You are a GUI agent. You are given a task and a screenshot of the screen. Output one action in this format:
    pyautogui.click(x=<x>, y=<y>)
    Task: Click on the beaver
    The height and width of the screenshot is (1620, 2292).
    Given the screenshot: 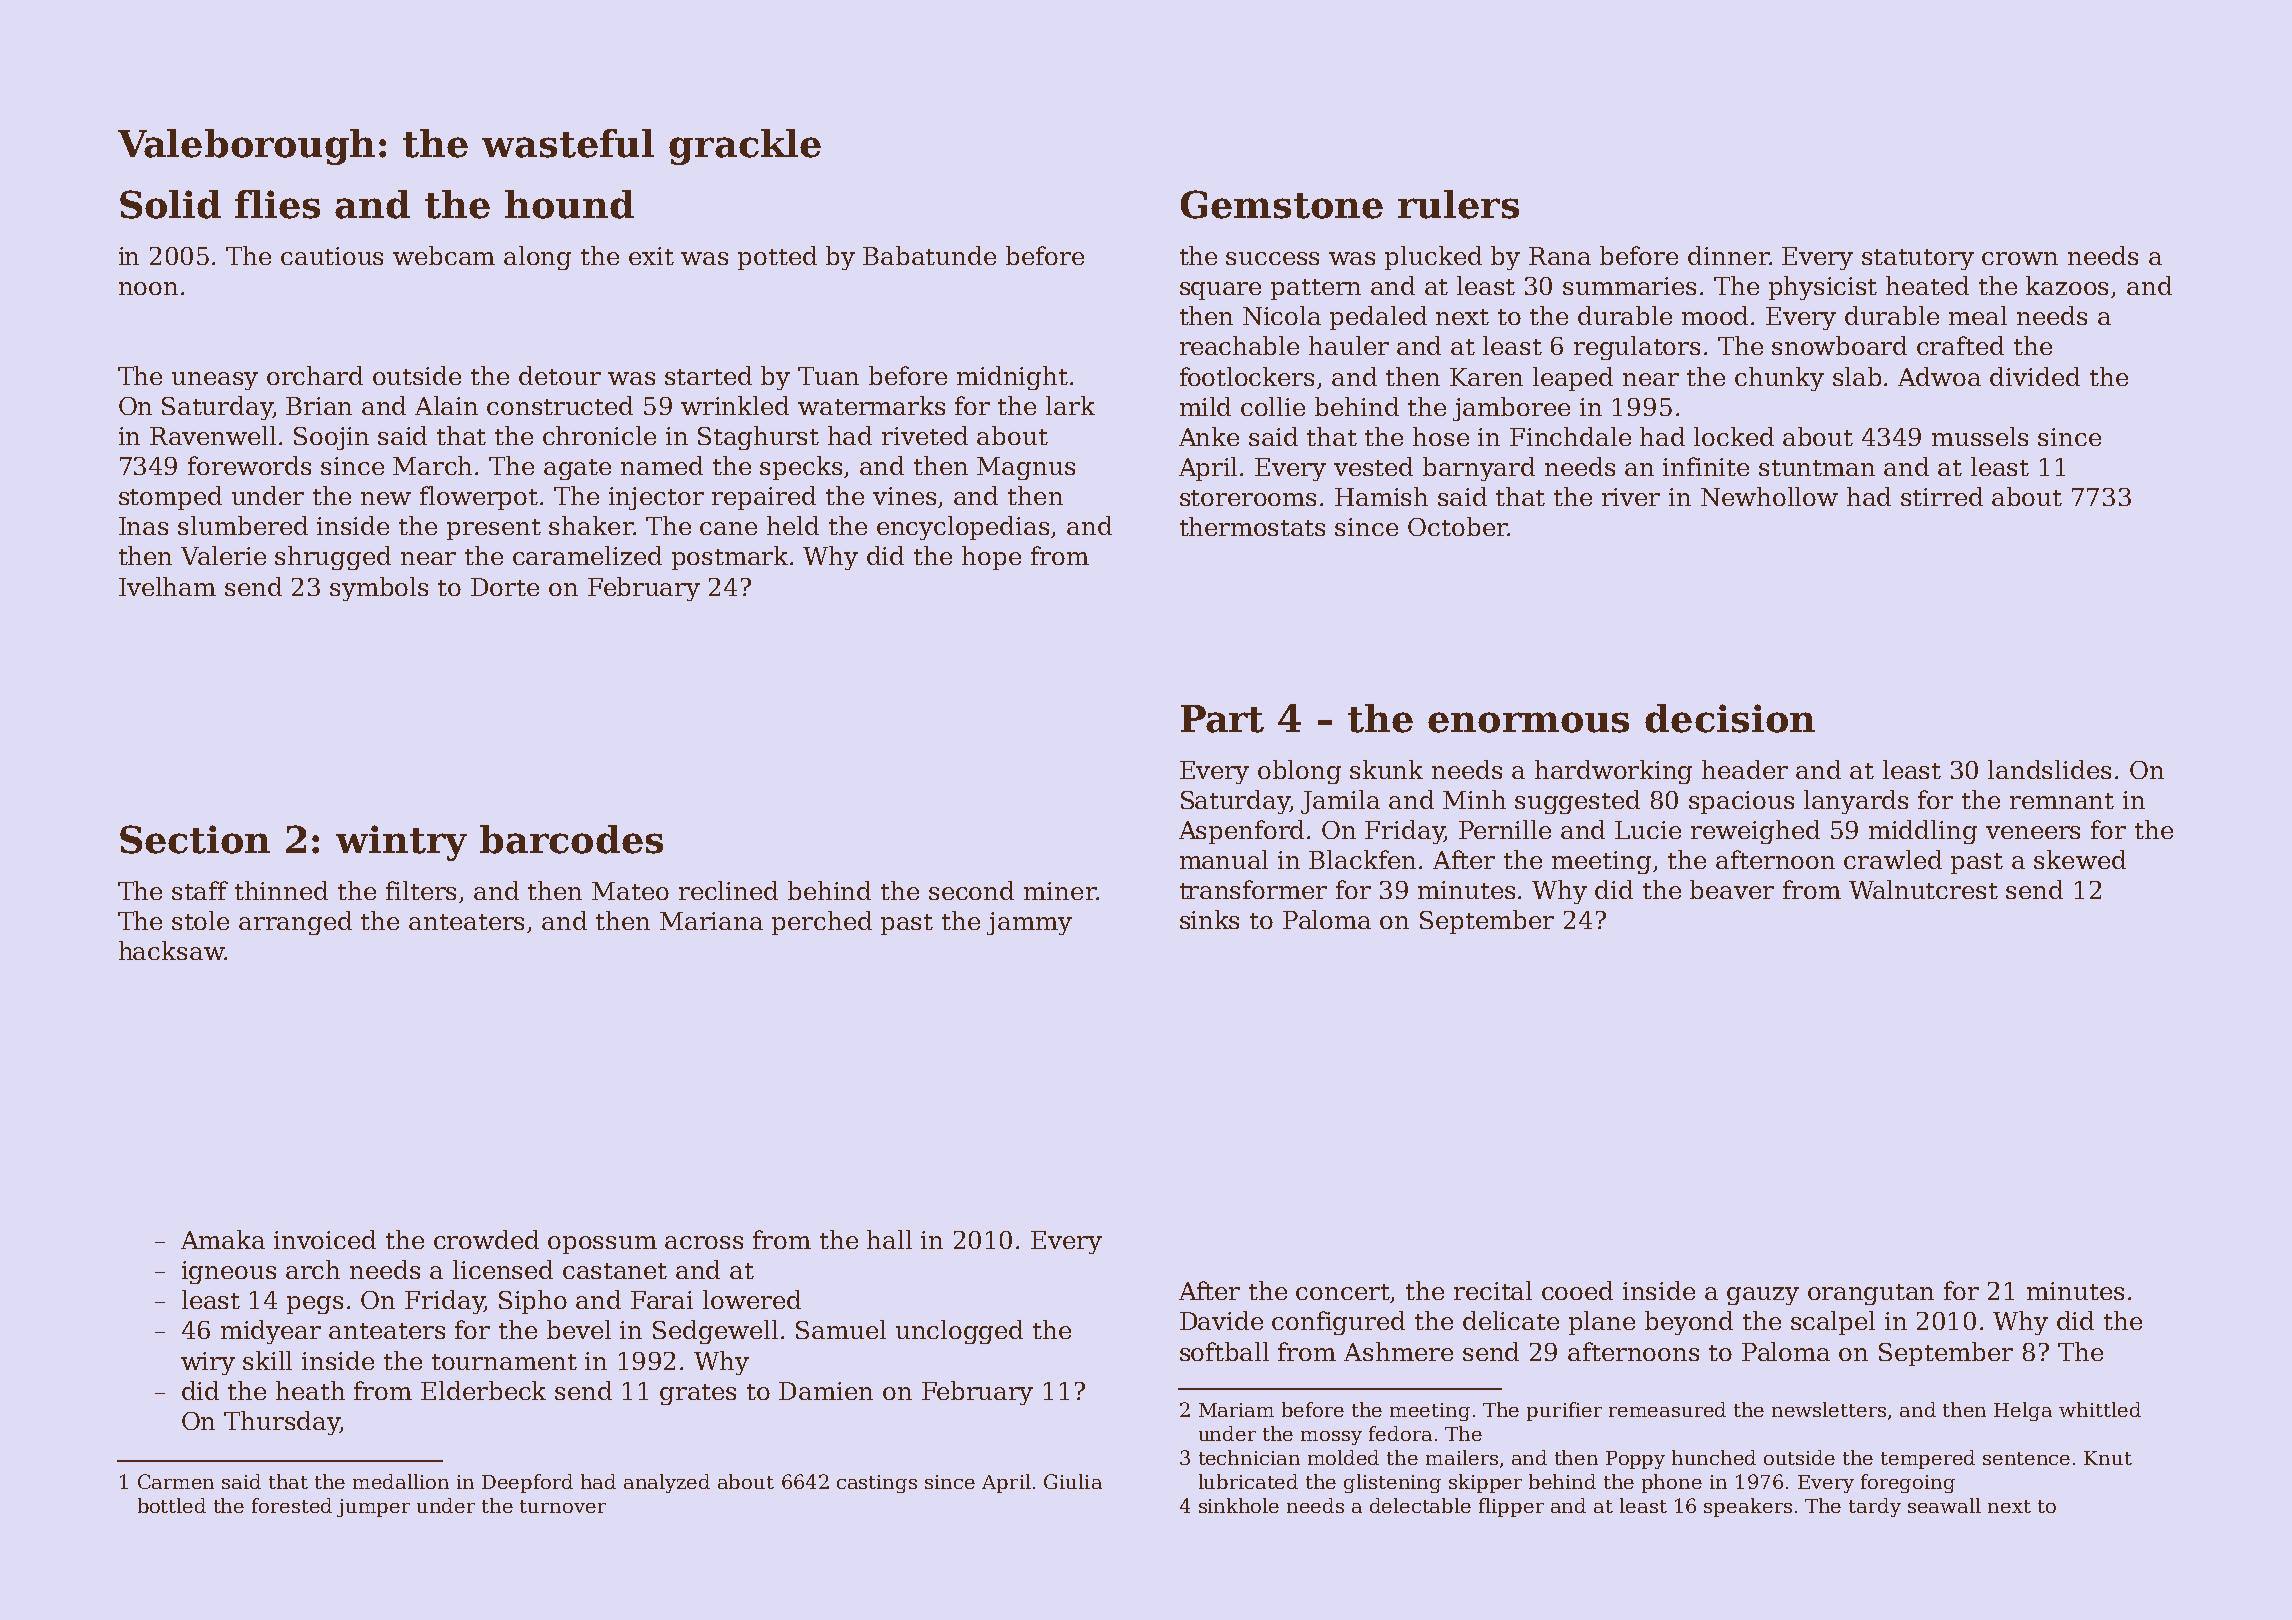 What is the action you would take?
    pyautogui.click(x=1732, y=889)
